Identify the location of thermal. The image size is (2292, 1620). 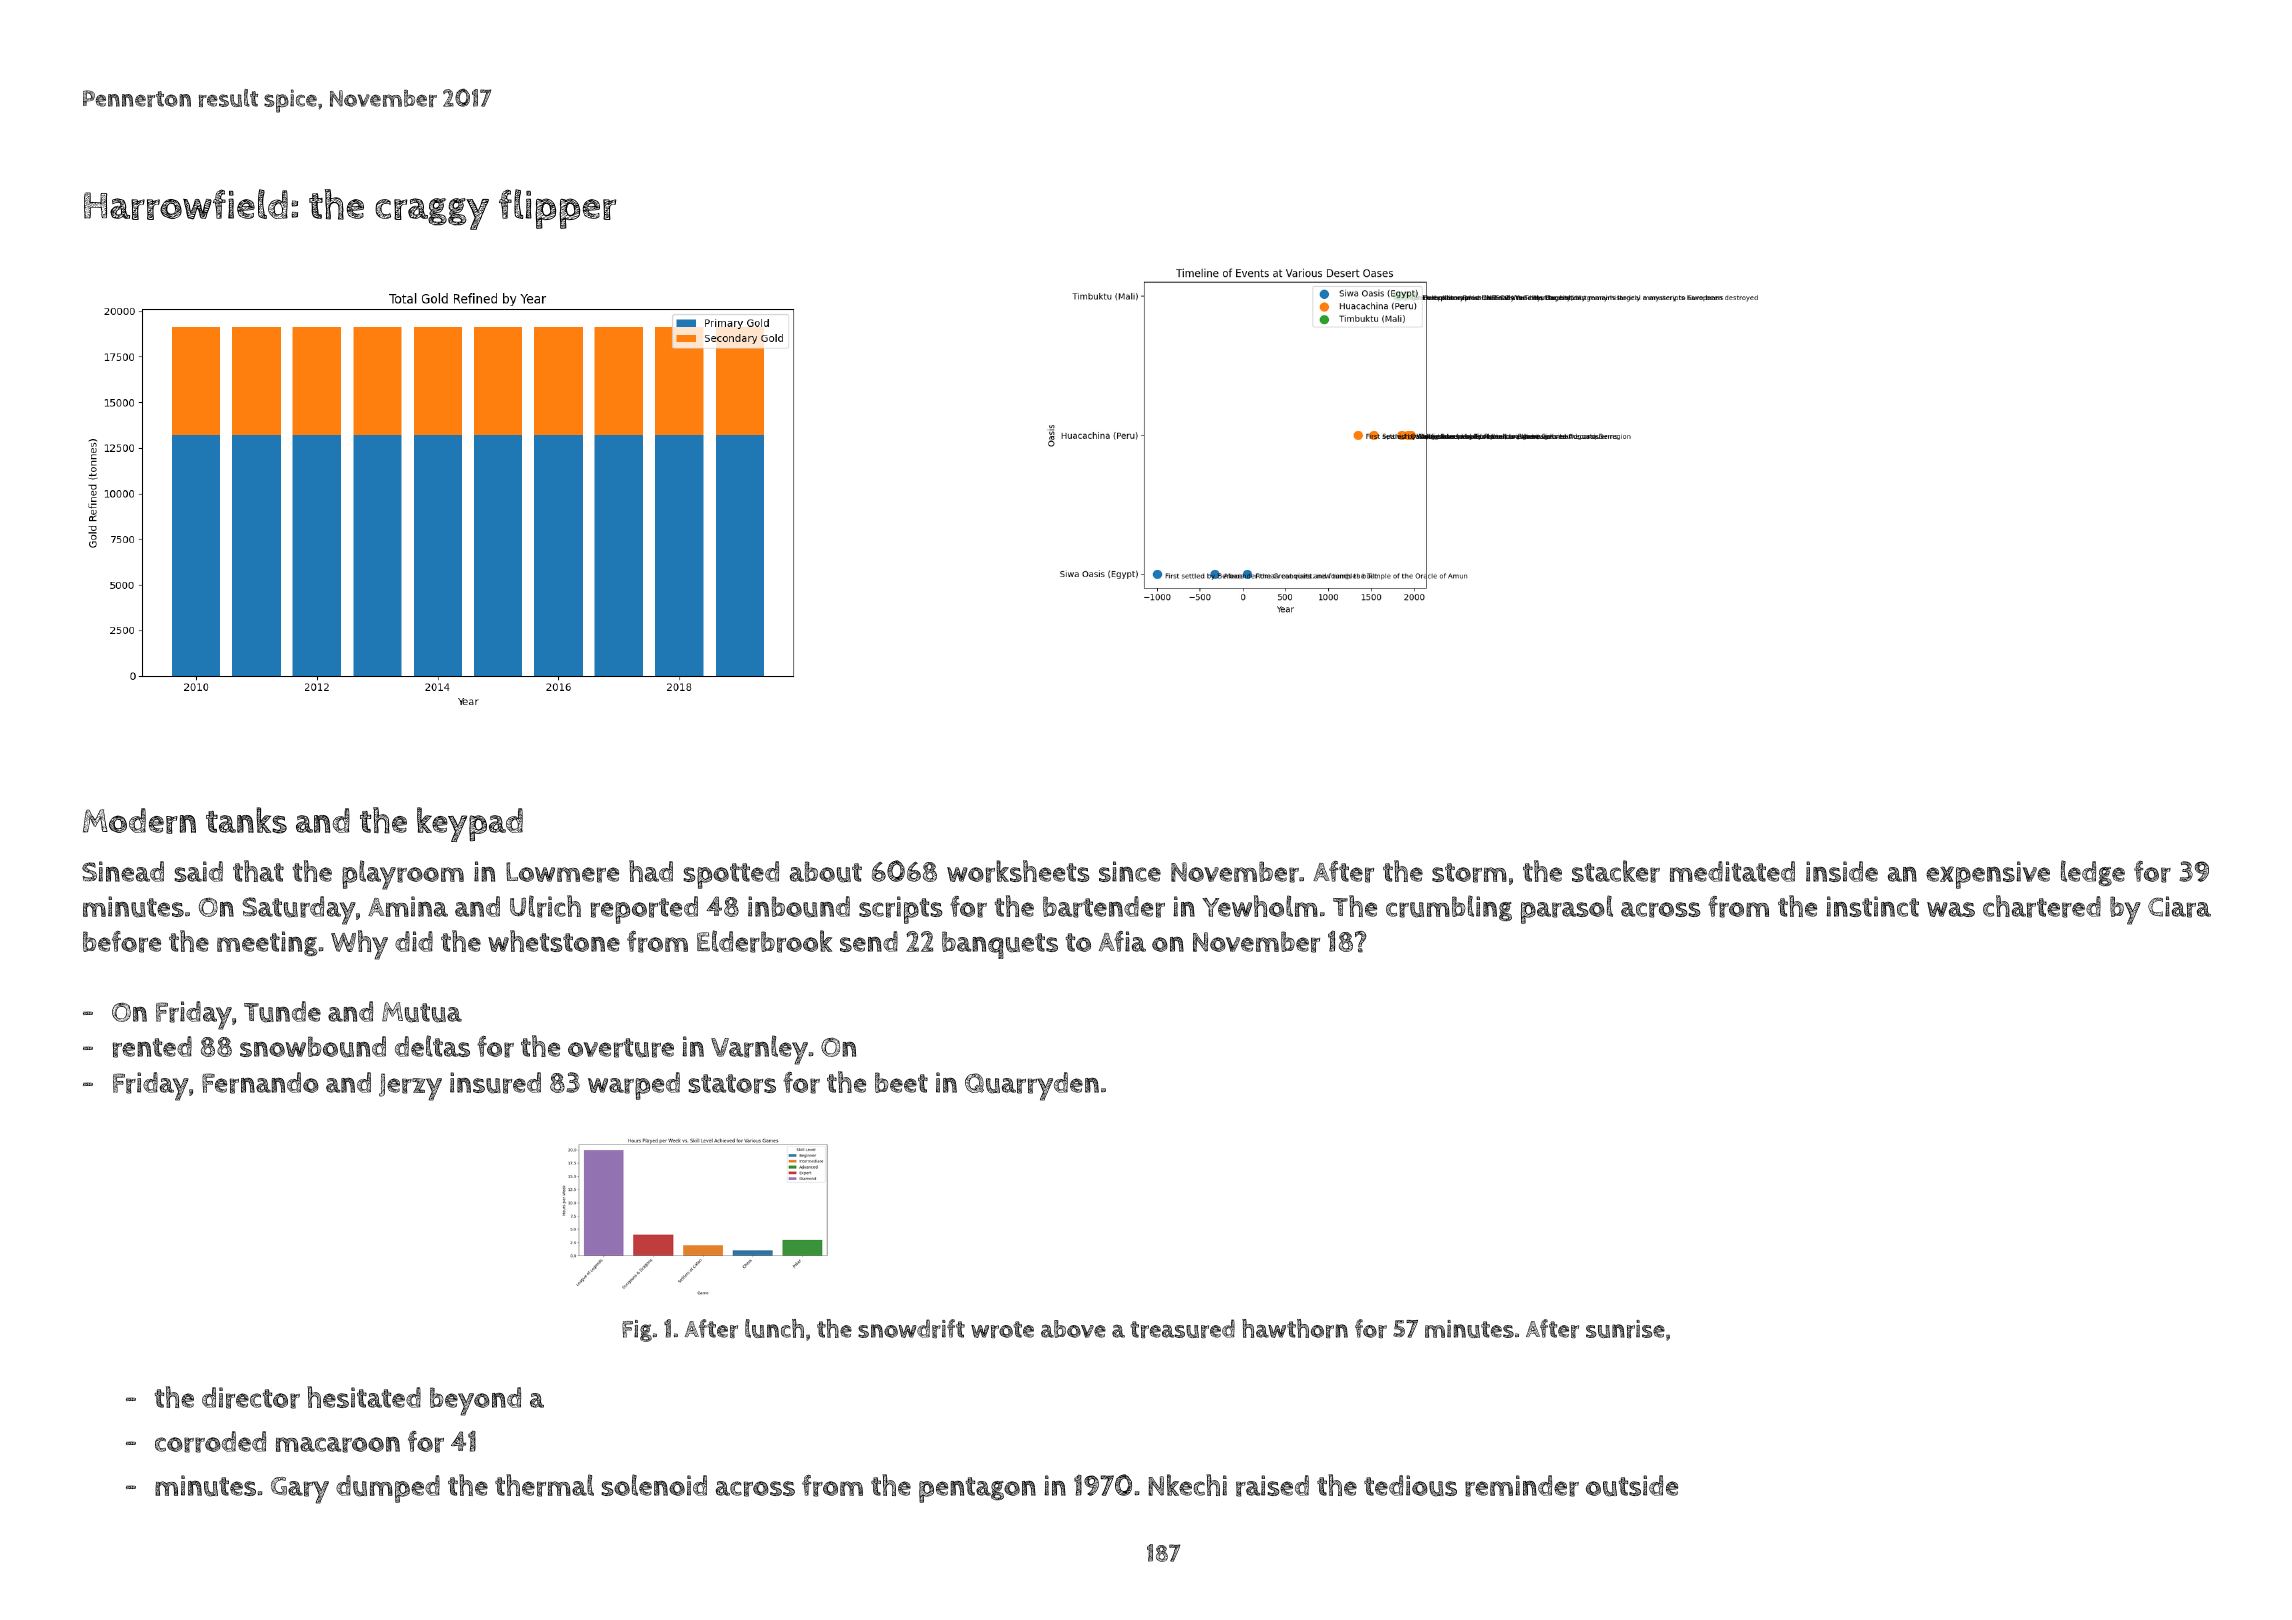
(544, 1485).
